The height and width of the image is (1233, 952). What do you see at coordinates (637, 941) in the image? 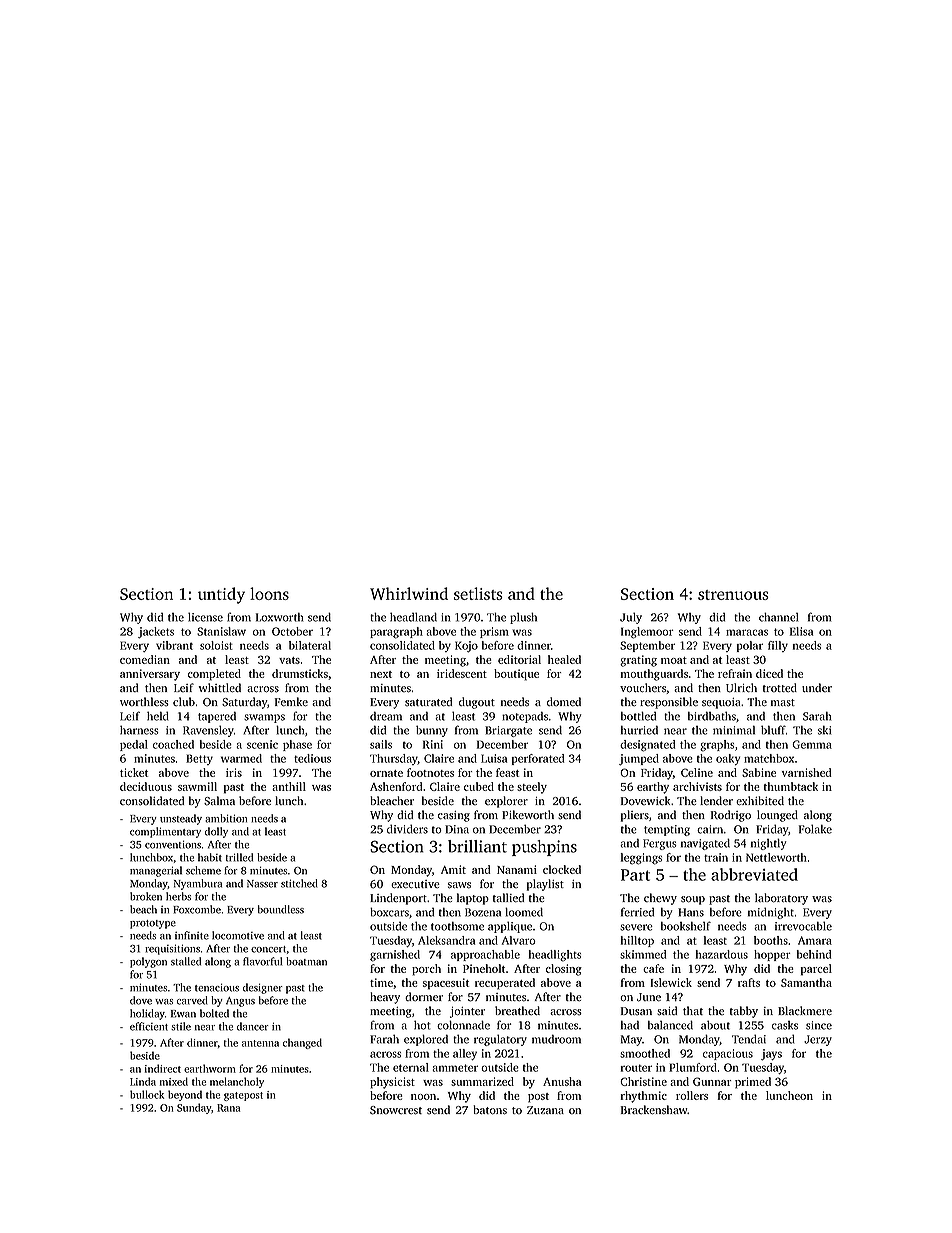
I see `hilltop` at bounding box center [637, 941].
